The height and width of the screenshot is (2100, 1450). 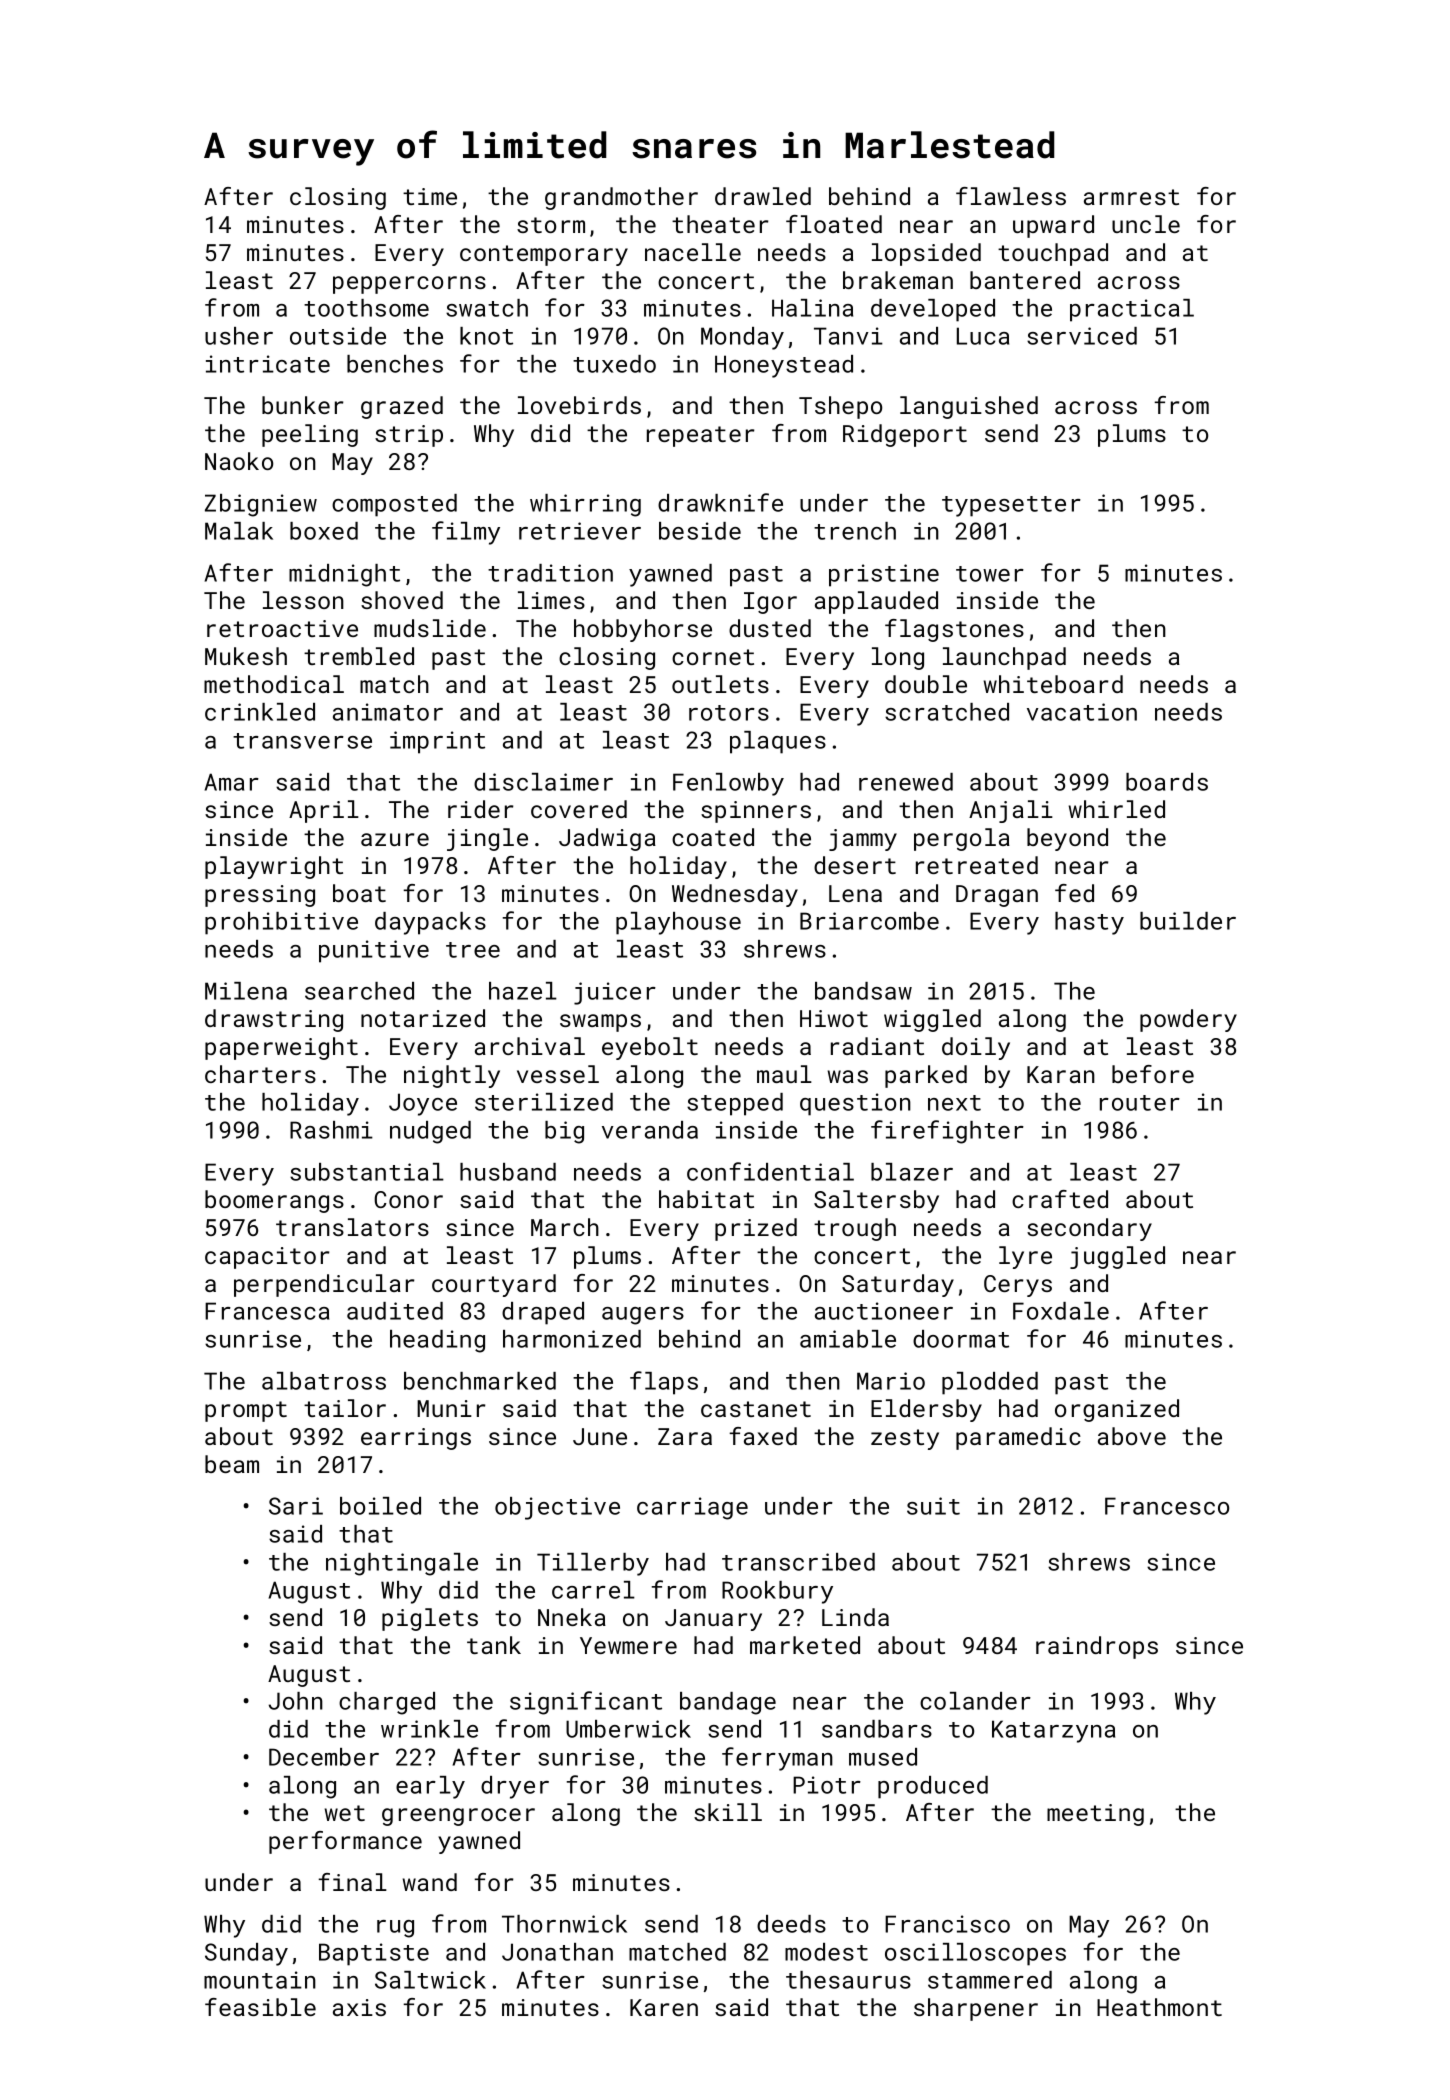 I want to click on floated, so click(x=834, y=224).
